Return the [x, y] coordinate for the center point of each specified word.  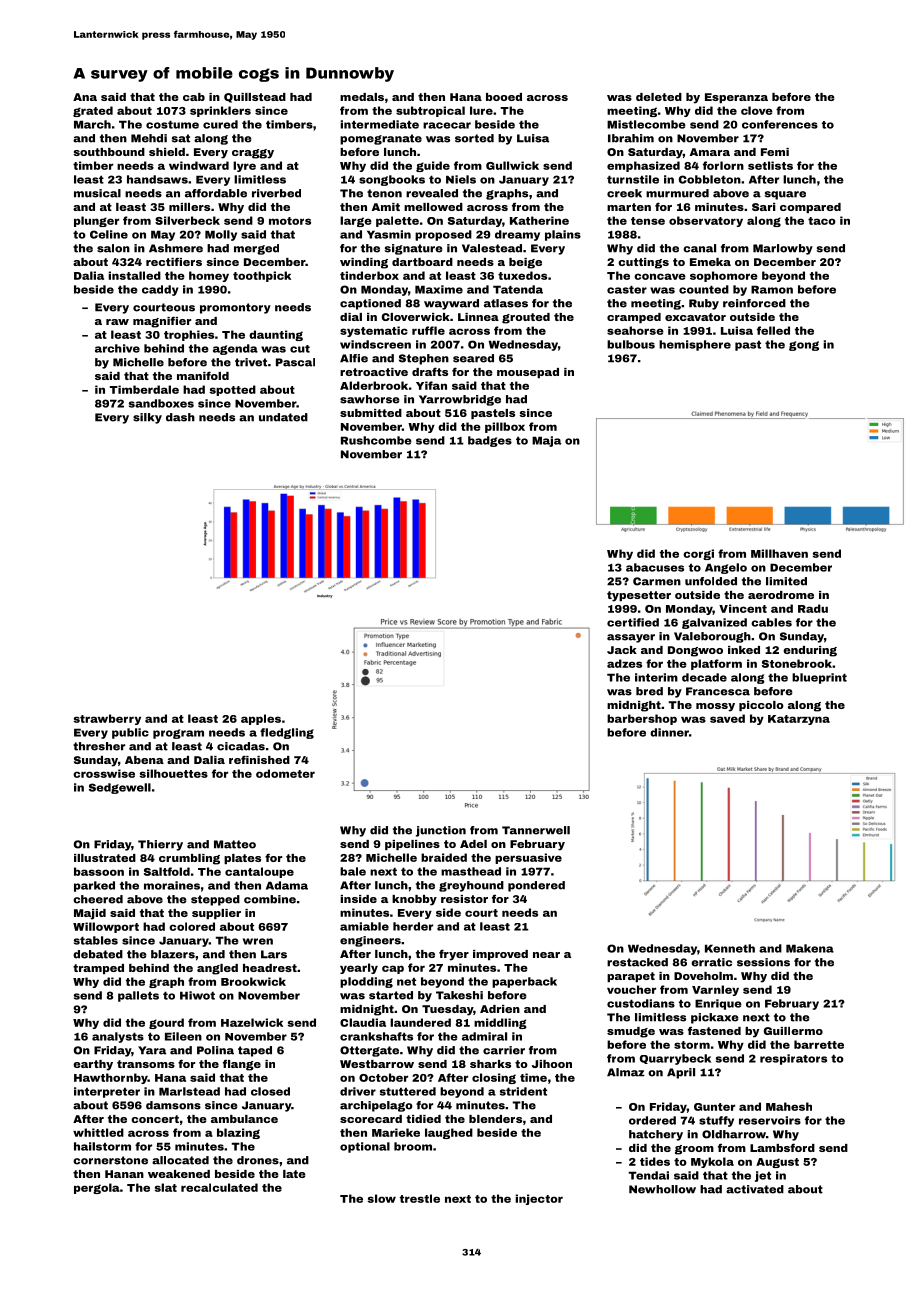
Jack [622, 650]
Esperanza [736, 98]
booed [504, 97]
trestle [420, 1198]
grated [93, 111]
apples [261, 719]
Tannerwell [536, 830]
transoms [146, 1064]
